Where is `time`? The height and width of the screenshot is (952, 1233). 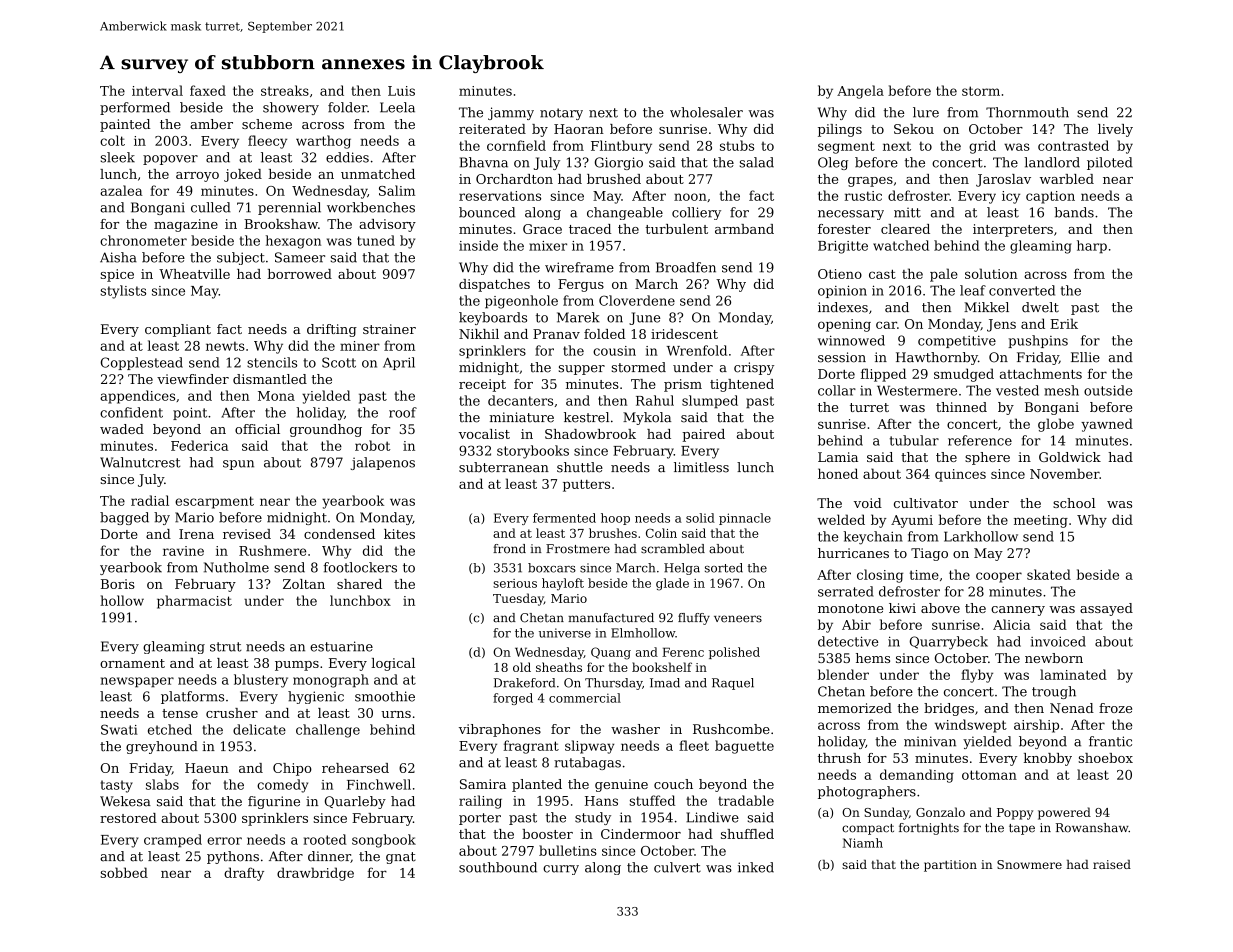 time is located at coordinates (924, 575).
